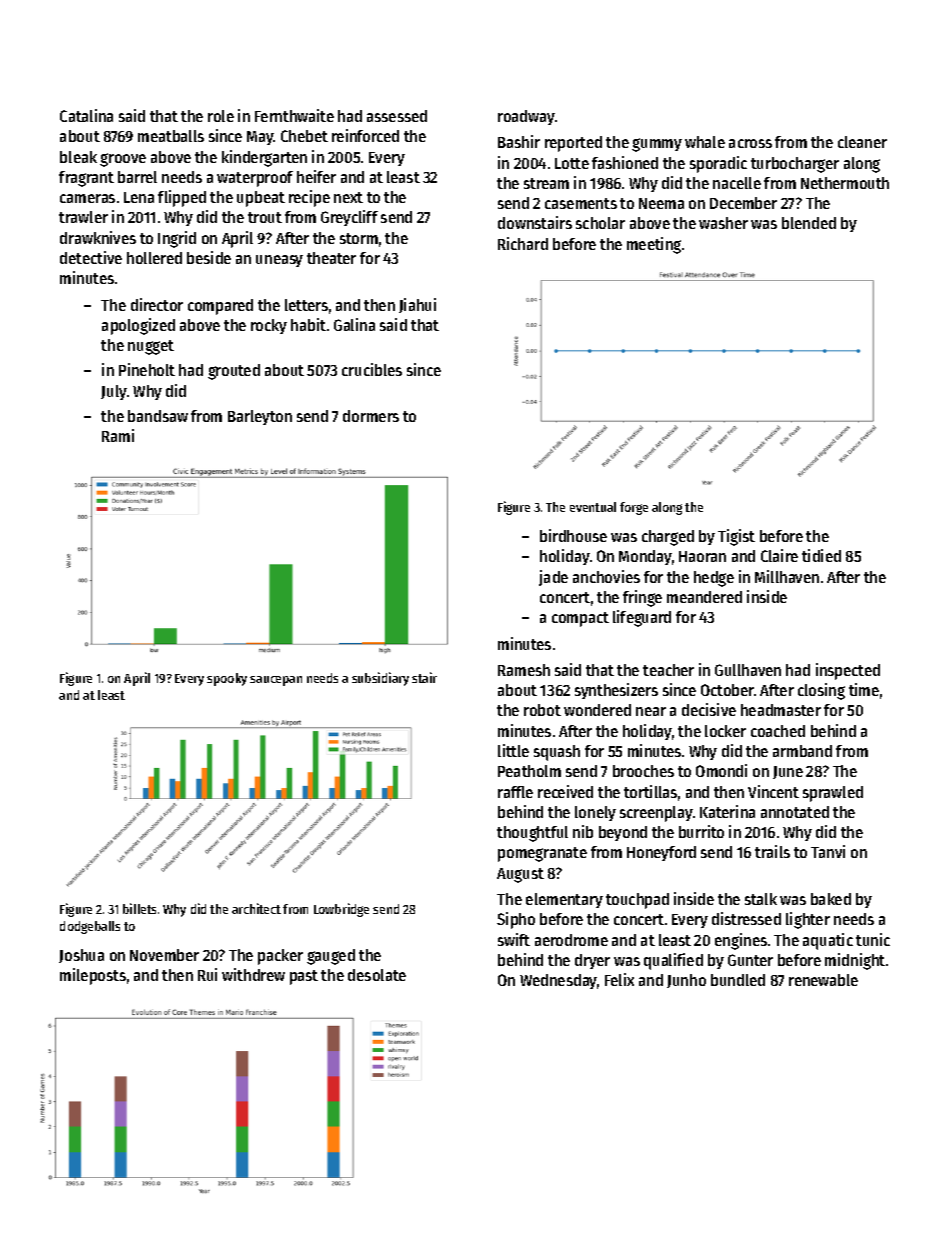  I want to click on roadway, so click(526, 117).
